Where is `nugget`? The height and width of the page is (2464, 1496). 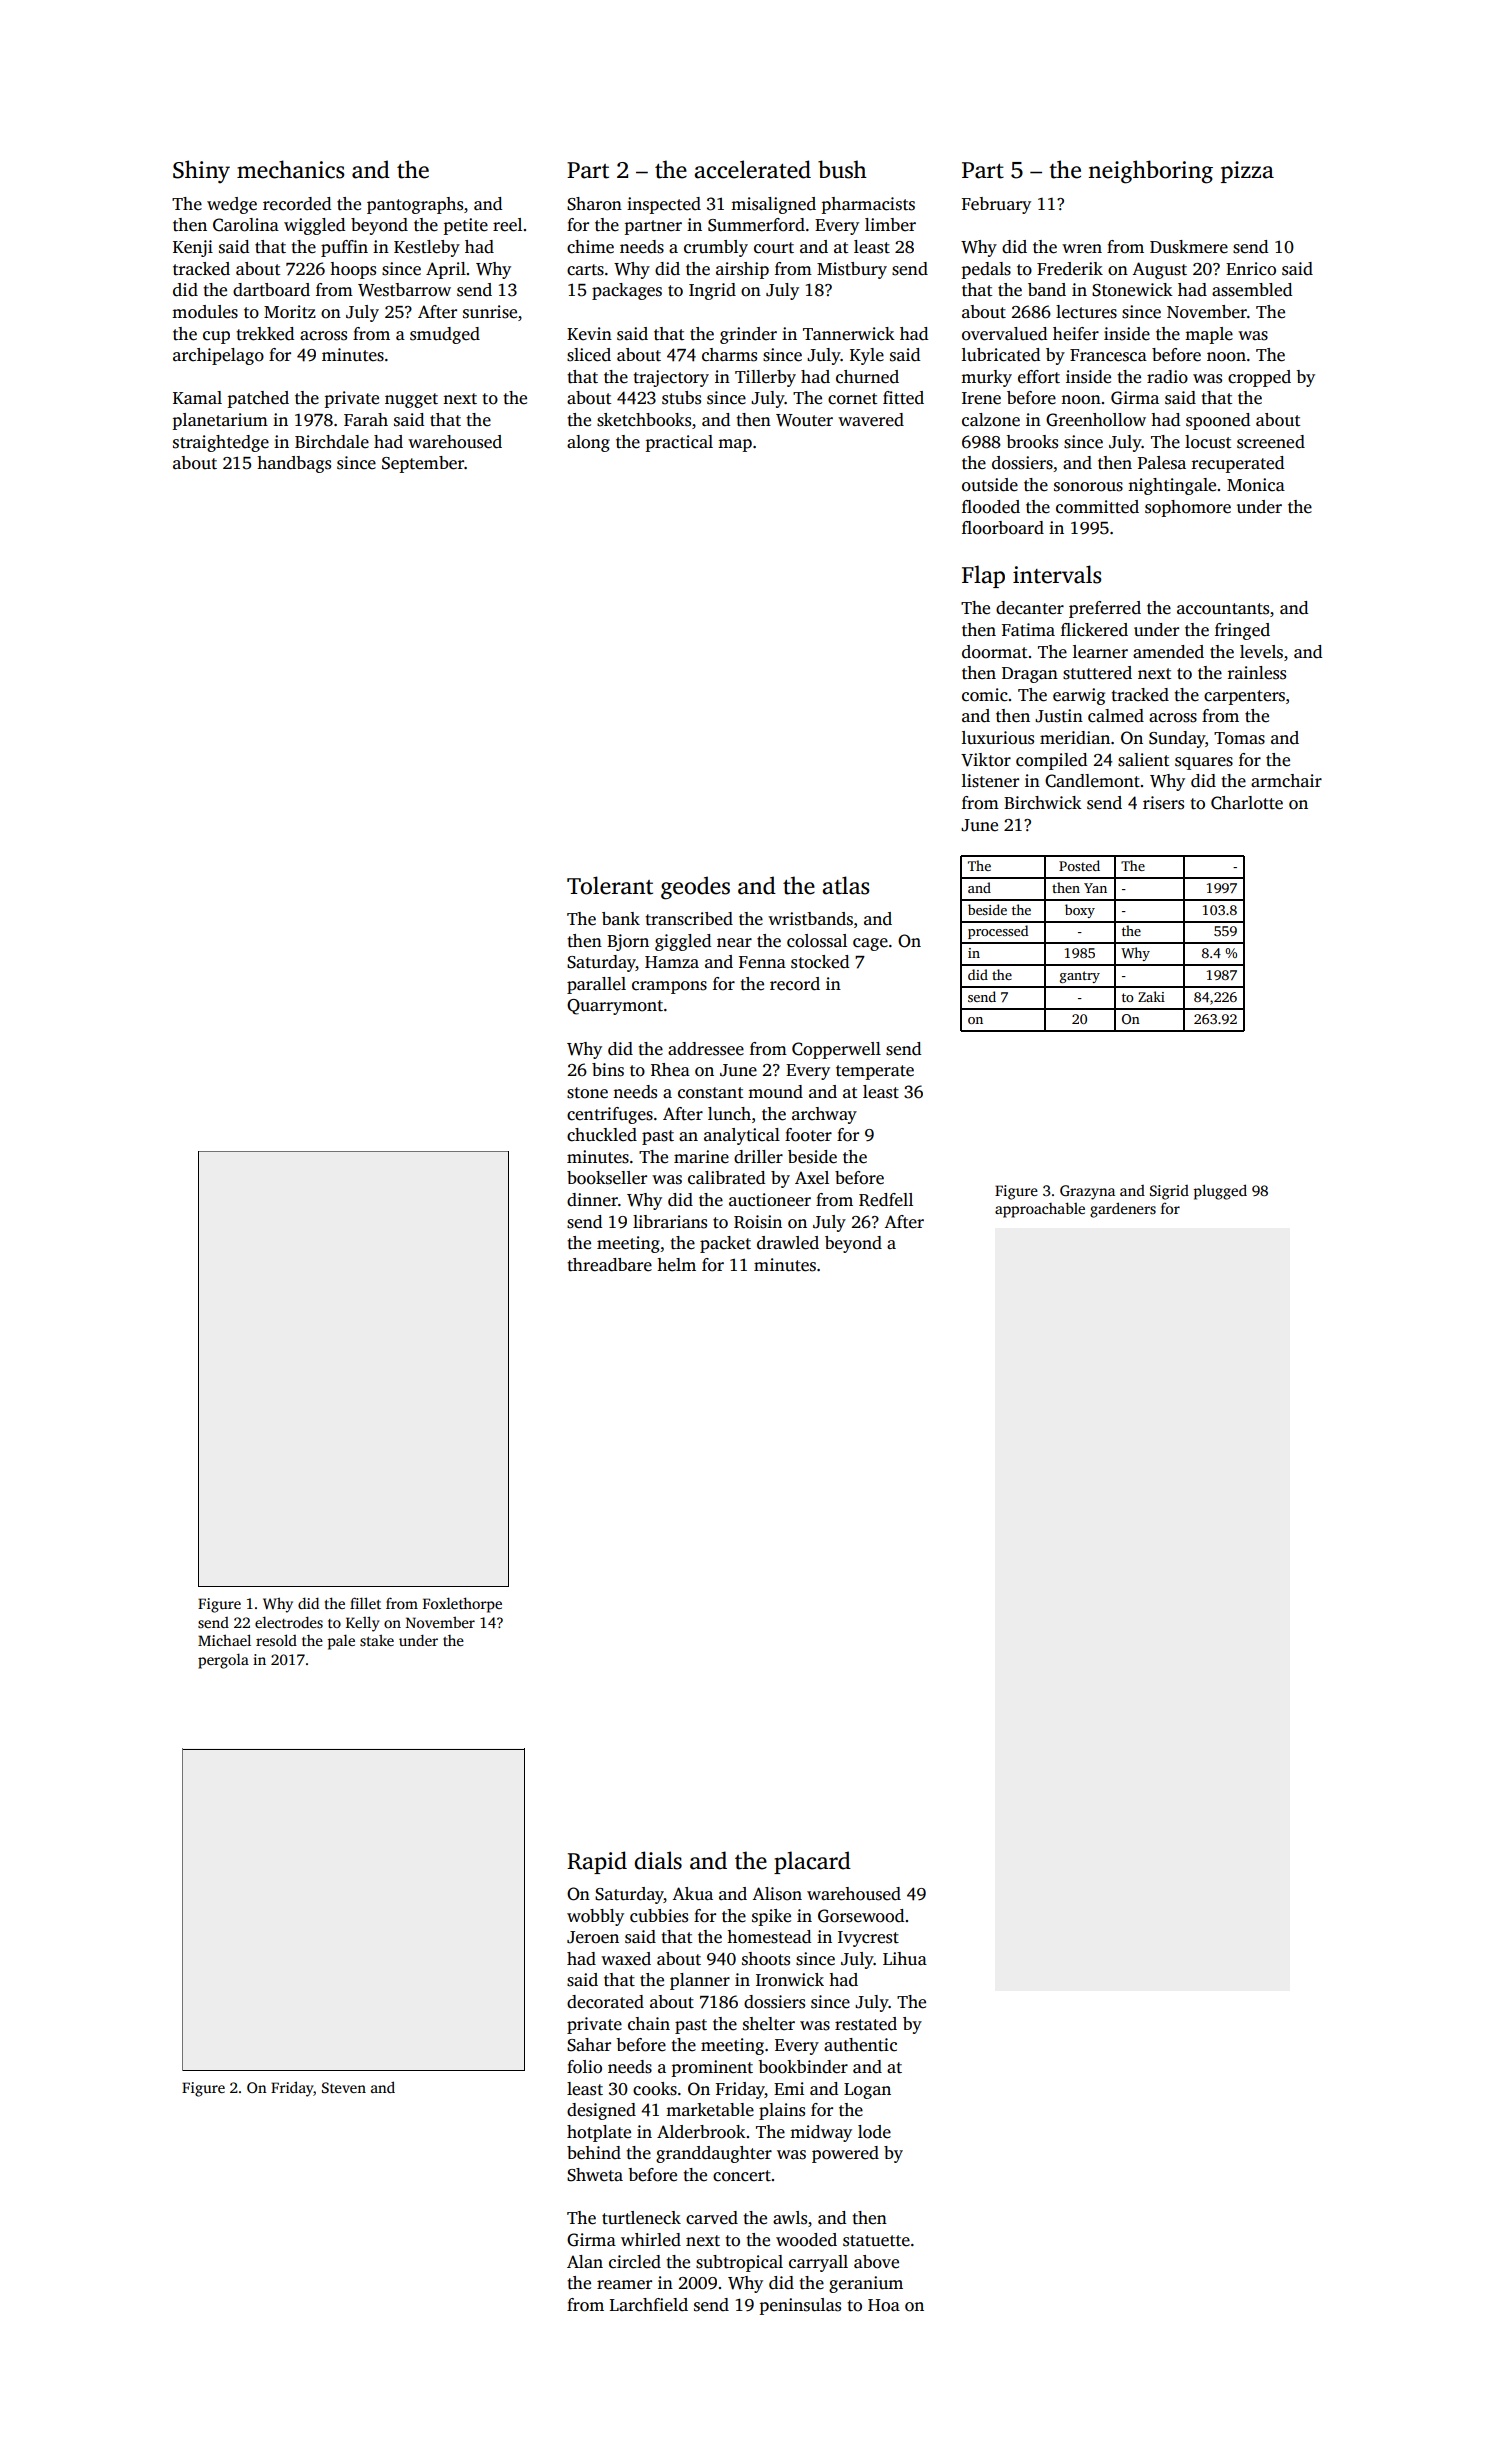 nugget is located at coordinates (411, 400).
